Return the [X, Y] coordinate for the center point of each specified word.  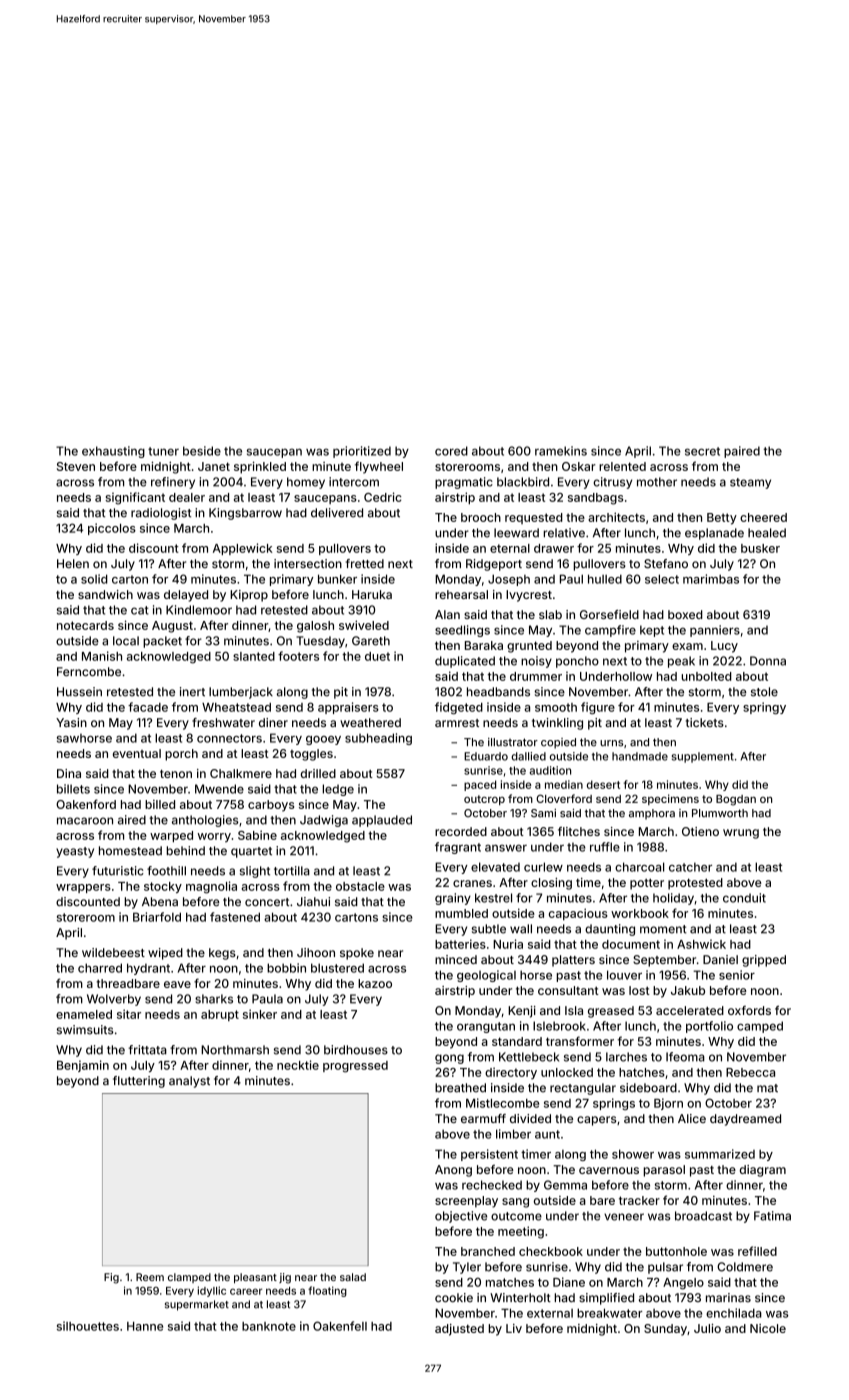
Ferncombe [89, 672]
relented [622, 466]
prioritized [362, 452]
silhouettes [88, 1326]
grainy [453, 899]
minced [456, 959]
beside [202, 451]
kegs [222, 954]
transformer [580, 1041]
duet [377, 656]
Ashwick [701, 944]
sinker [260, 1014]
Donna [768, 661]
